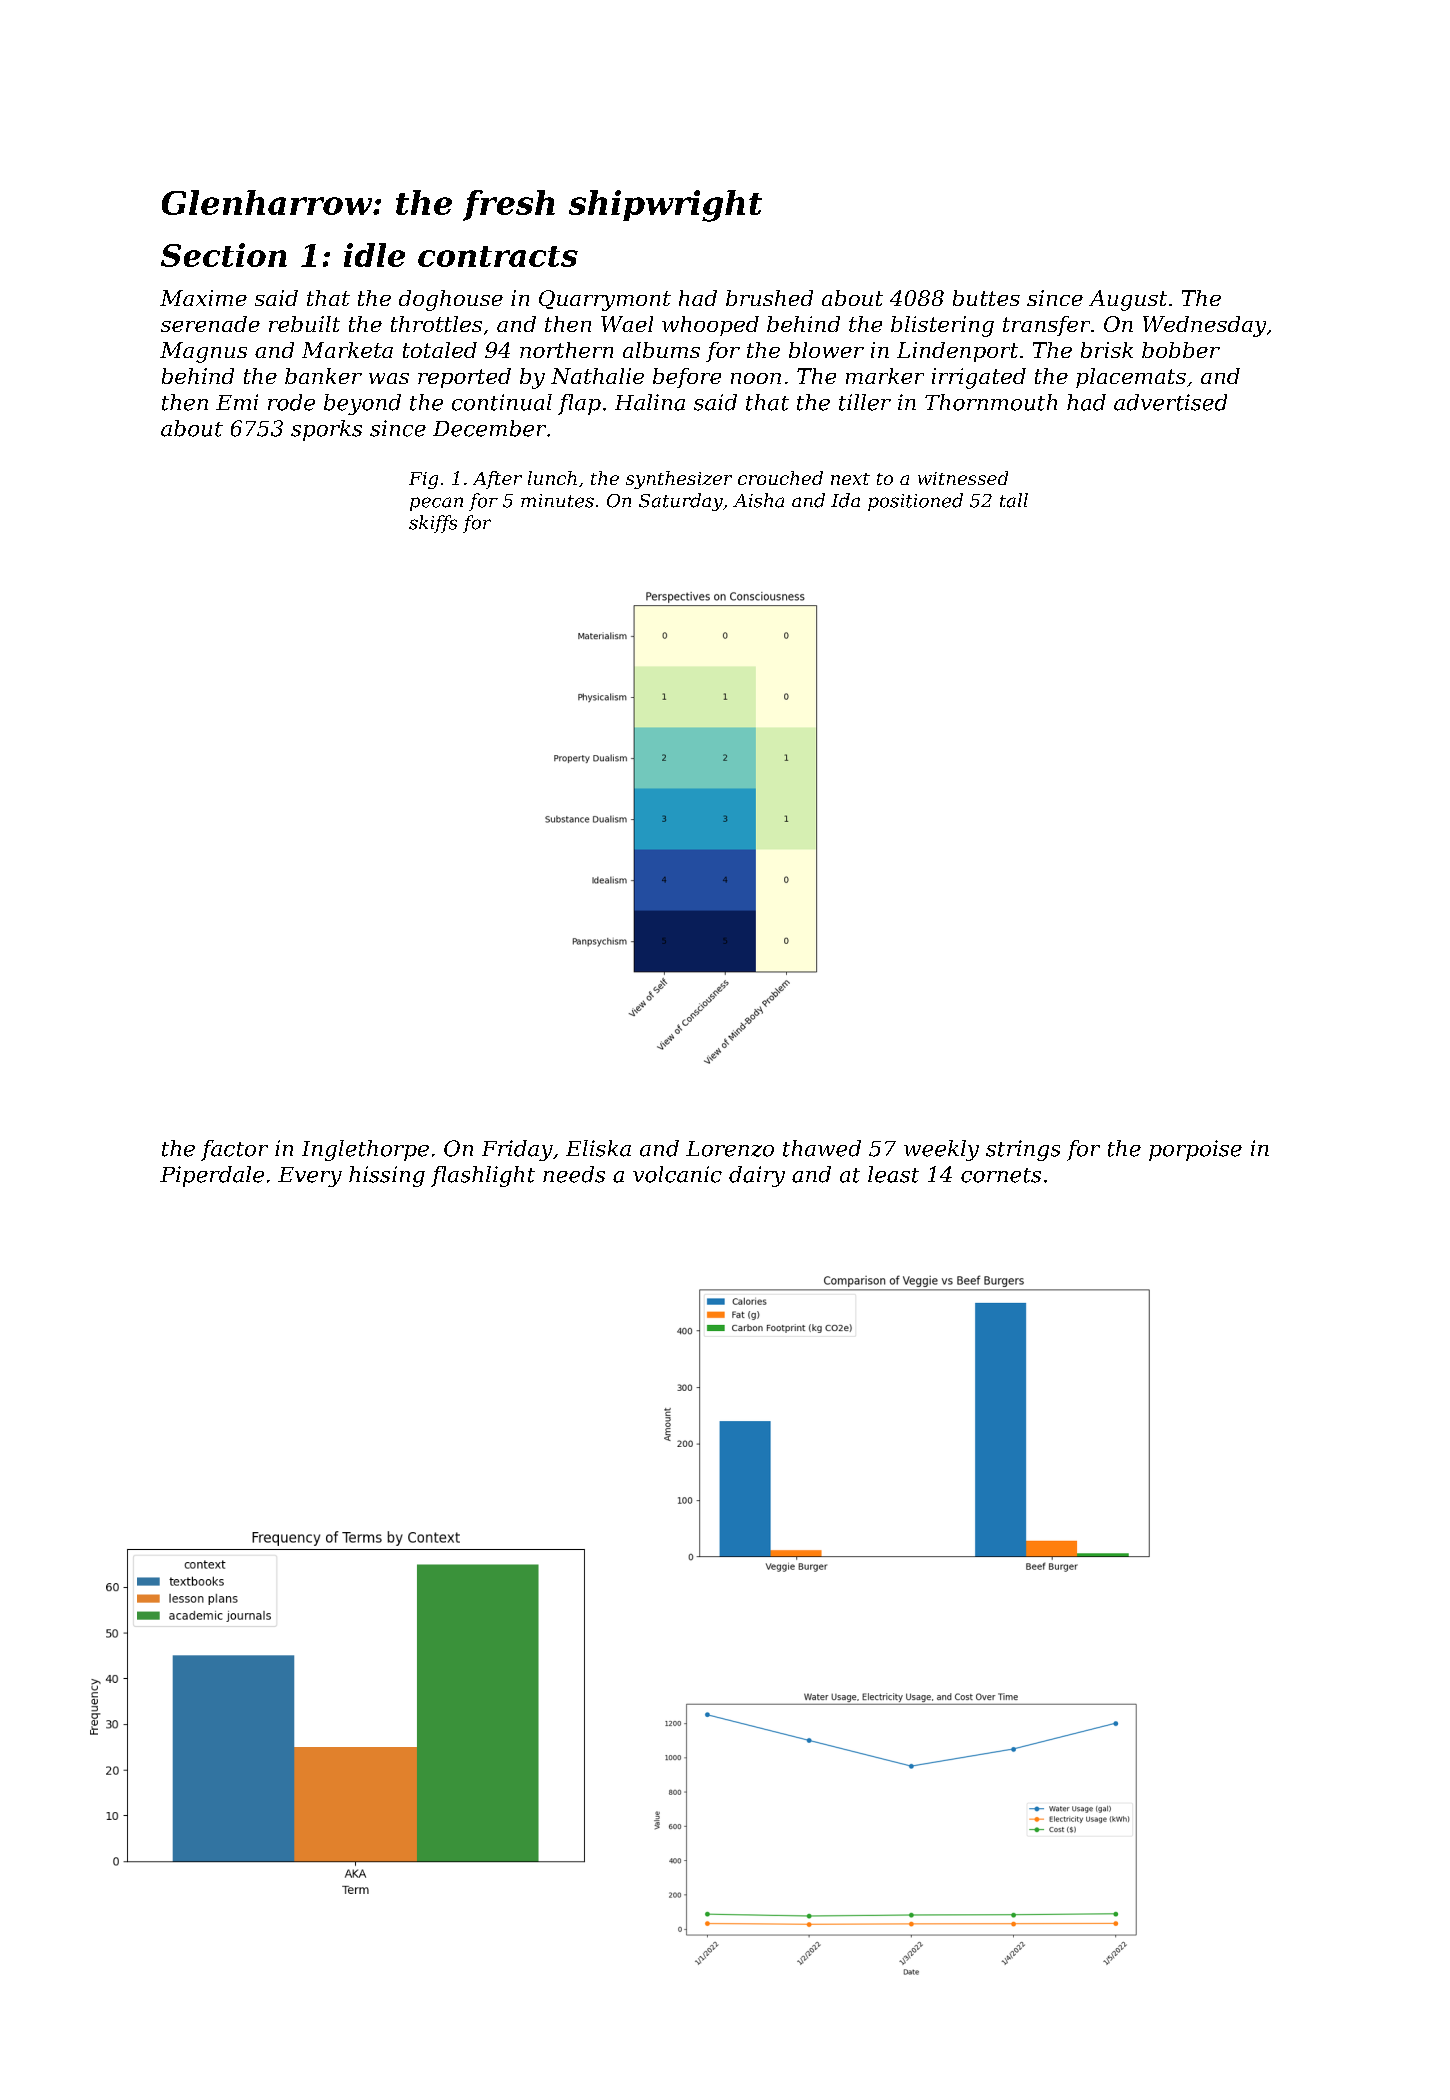 Image resolution: width=1450 pixels, height=2100 pixels. Describe the element at coordinates (310, 1177) in the screenshot. I see `Every` at that location.
